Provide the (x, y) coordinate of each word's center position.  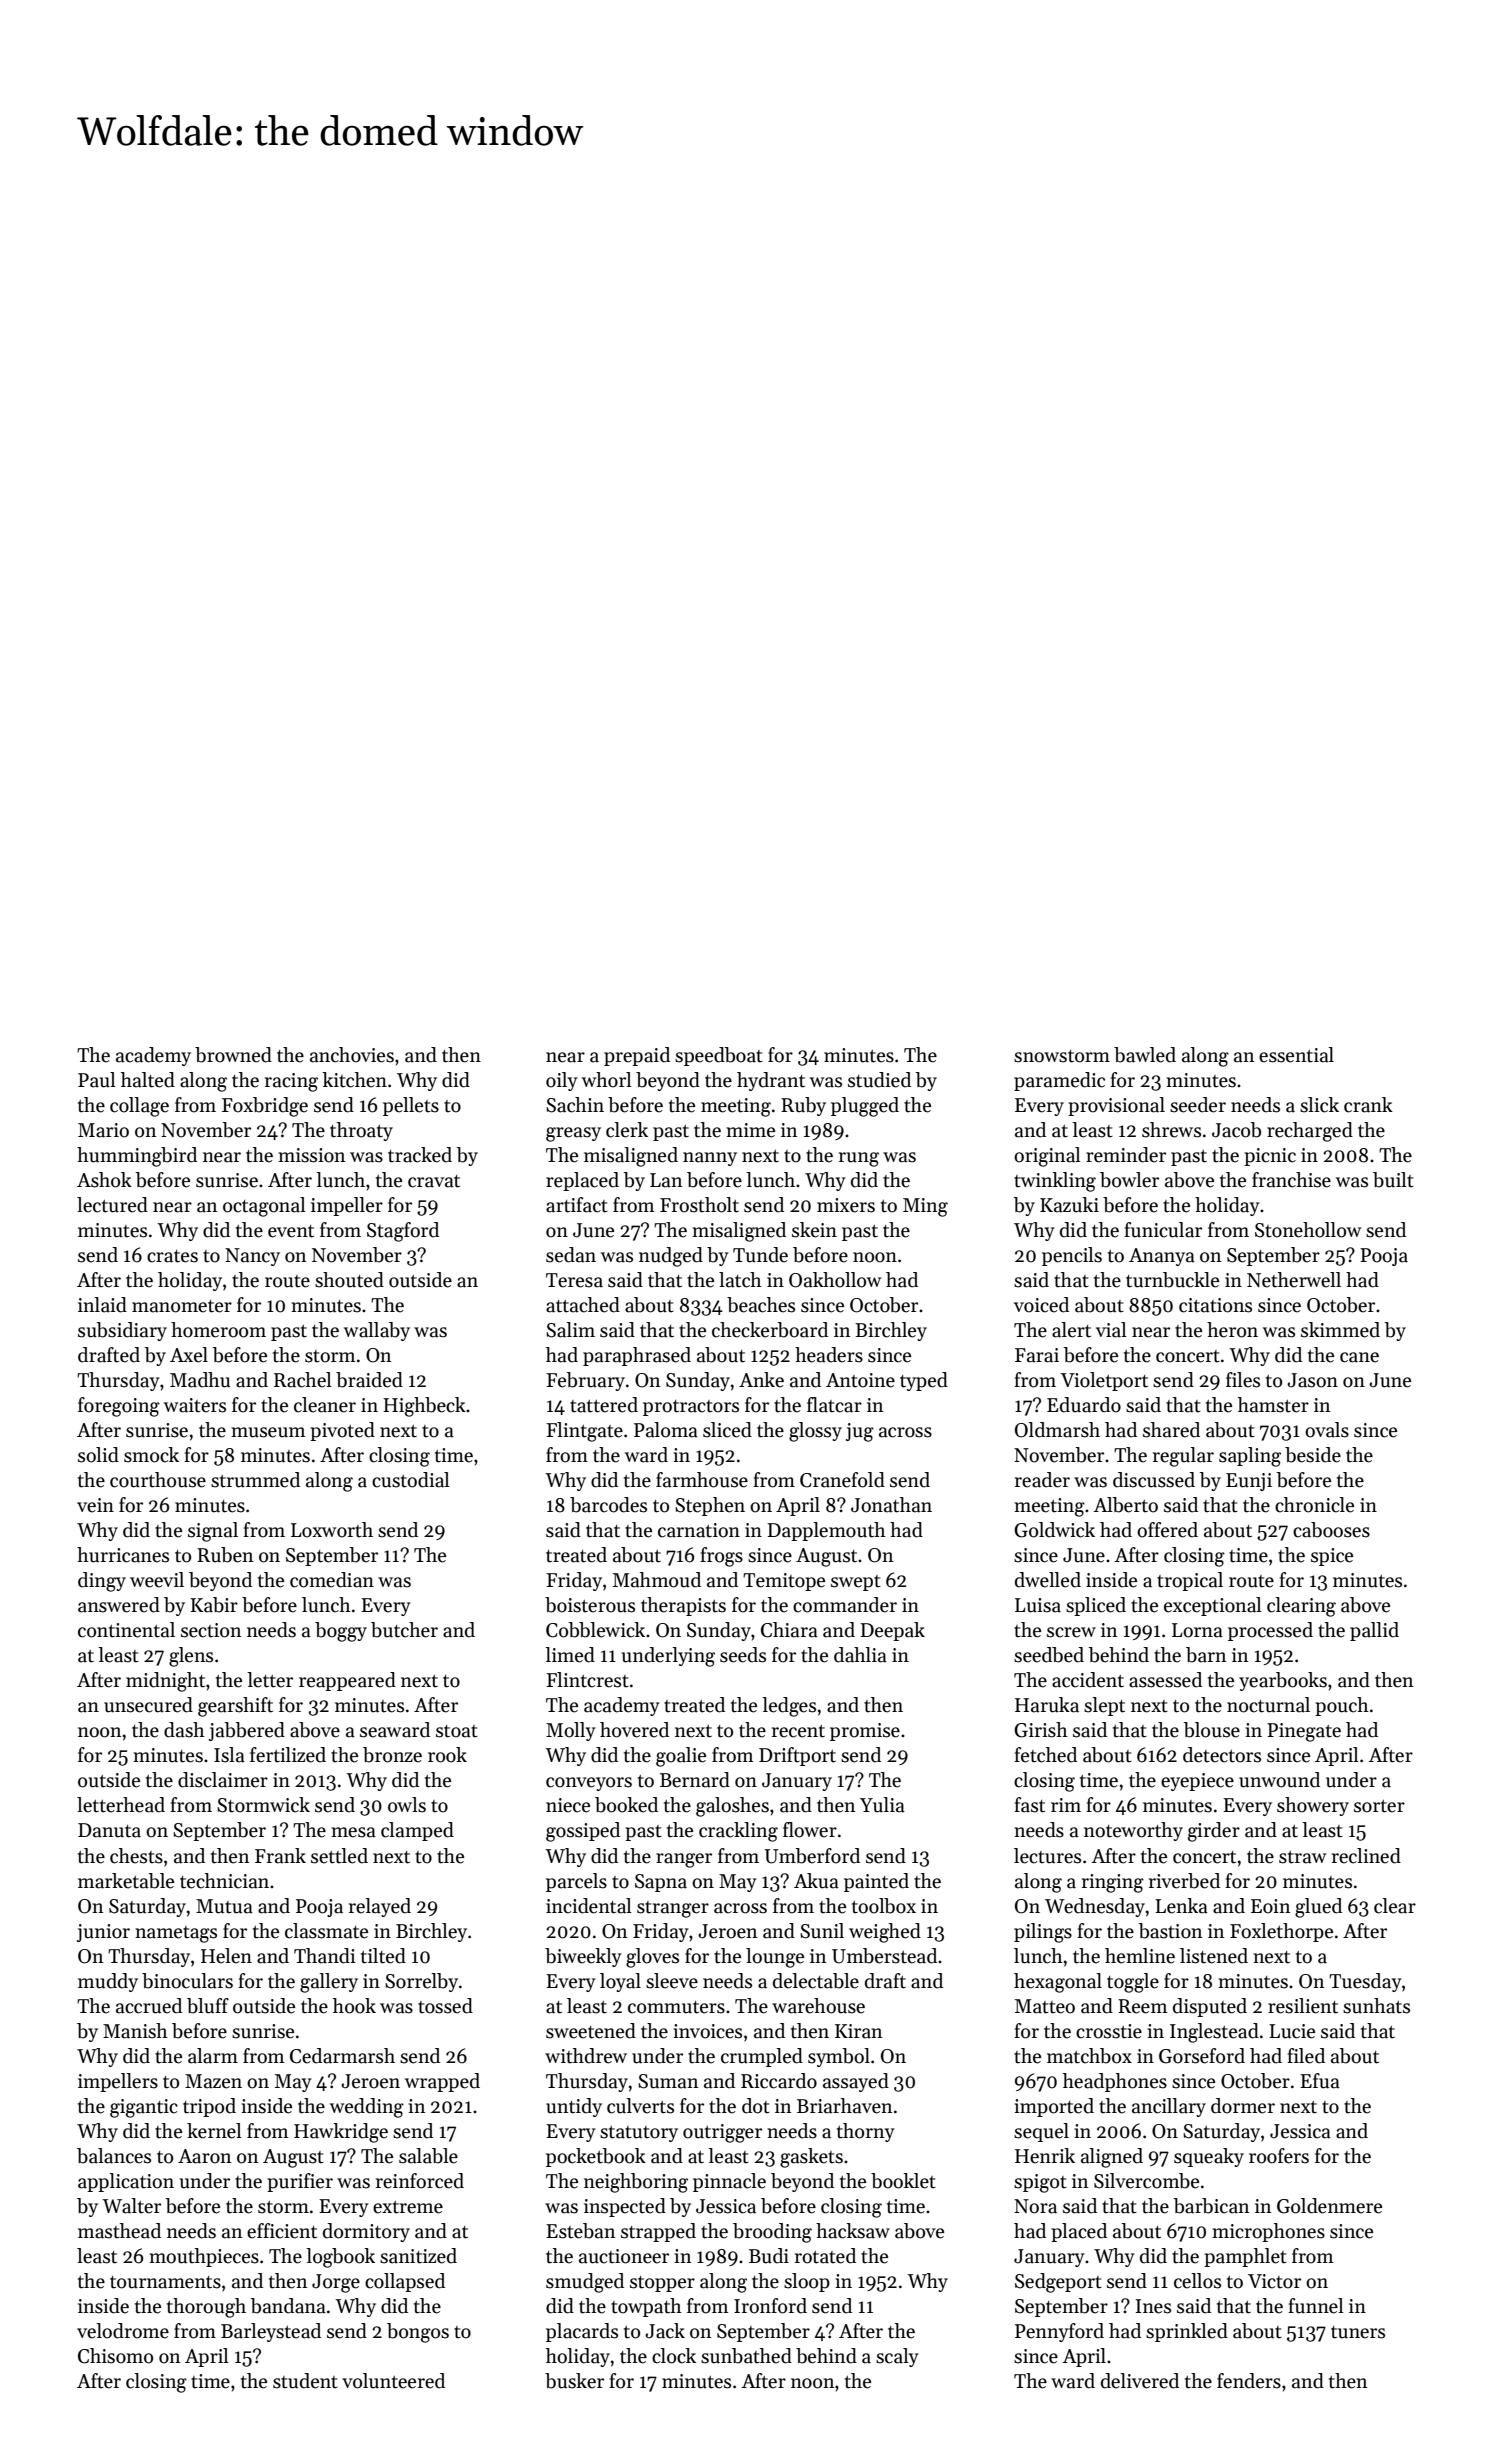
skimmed (1340, 1330)
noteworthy (1133, 1831)
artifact (577, 1205)
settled (339, 1856)
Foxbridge (265, 1107)
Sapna (661, 1883)
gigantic (144, 2108)
